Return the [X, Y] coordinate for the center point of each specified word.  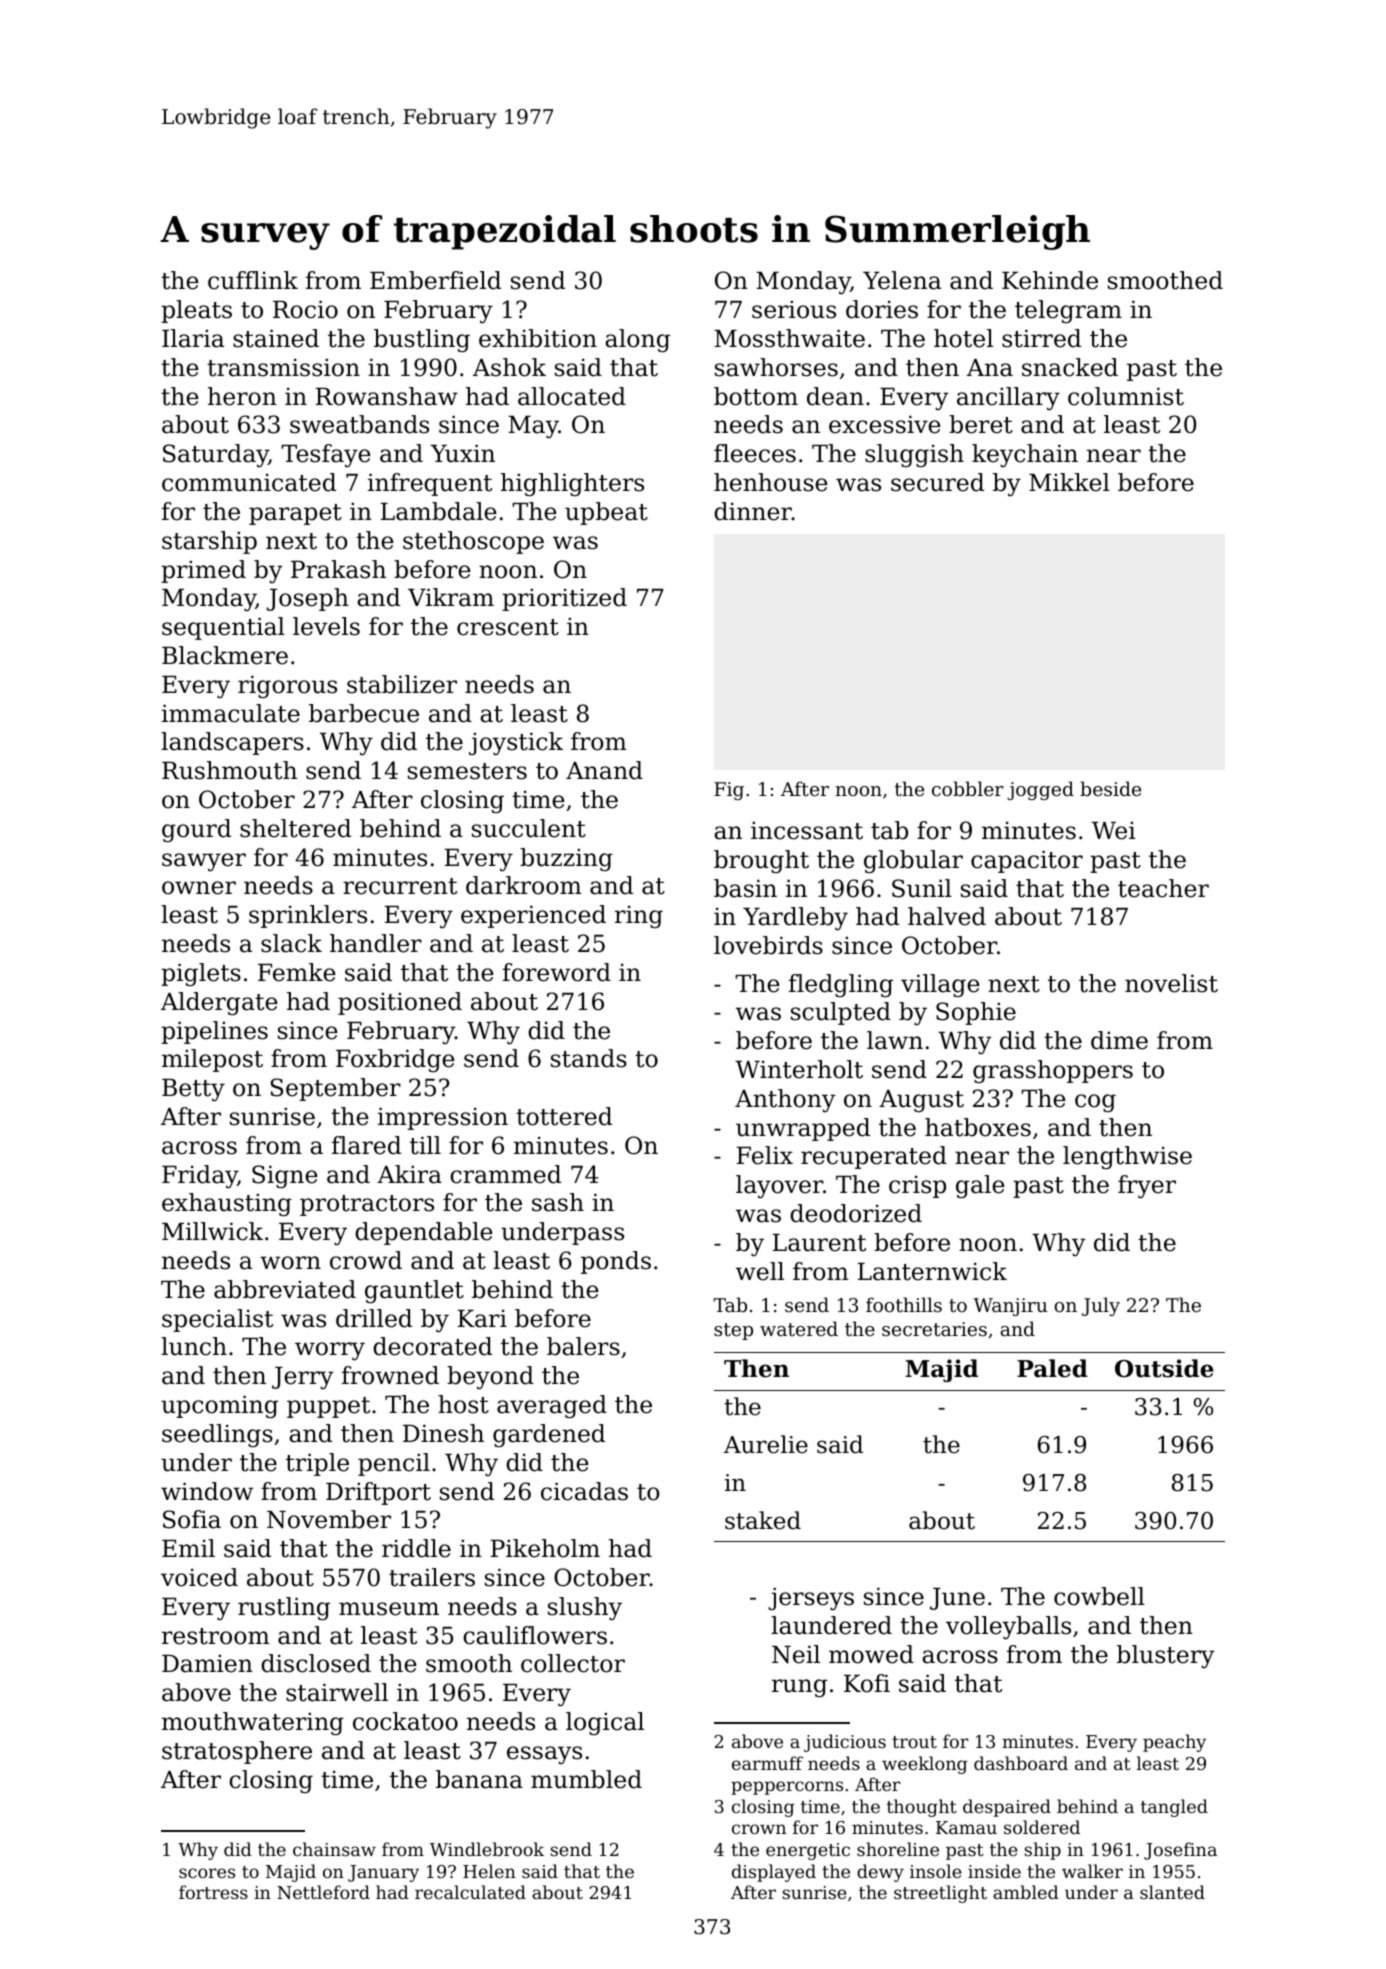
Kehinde [1050, 280]
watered [799, 1328]
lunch [194, 1346]
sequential [223, 628]
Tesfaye [326, 455]
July [1101, 1306]
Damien [207, 1663]
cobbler [968, 788]
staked [763, 1520]
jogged [1040, 790]
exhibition [538, 338]
